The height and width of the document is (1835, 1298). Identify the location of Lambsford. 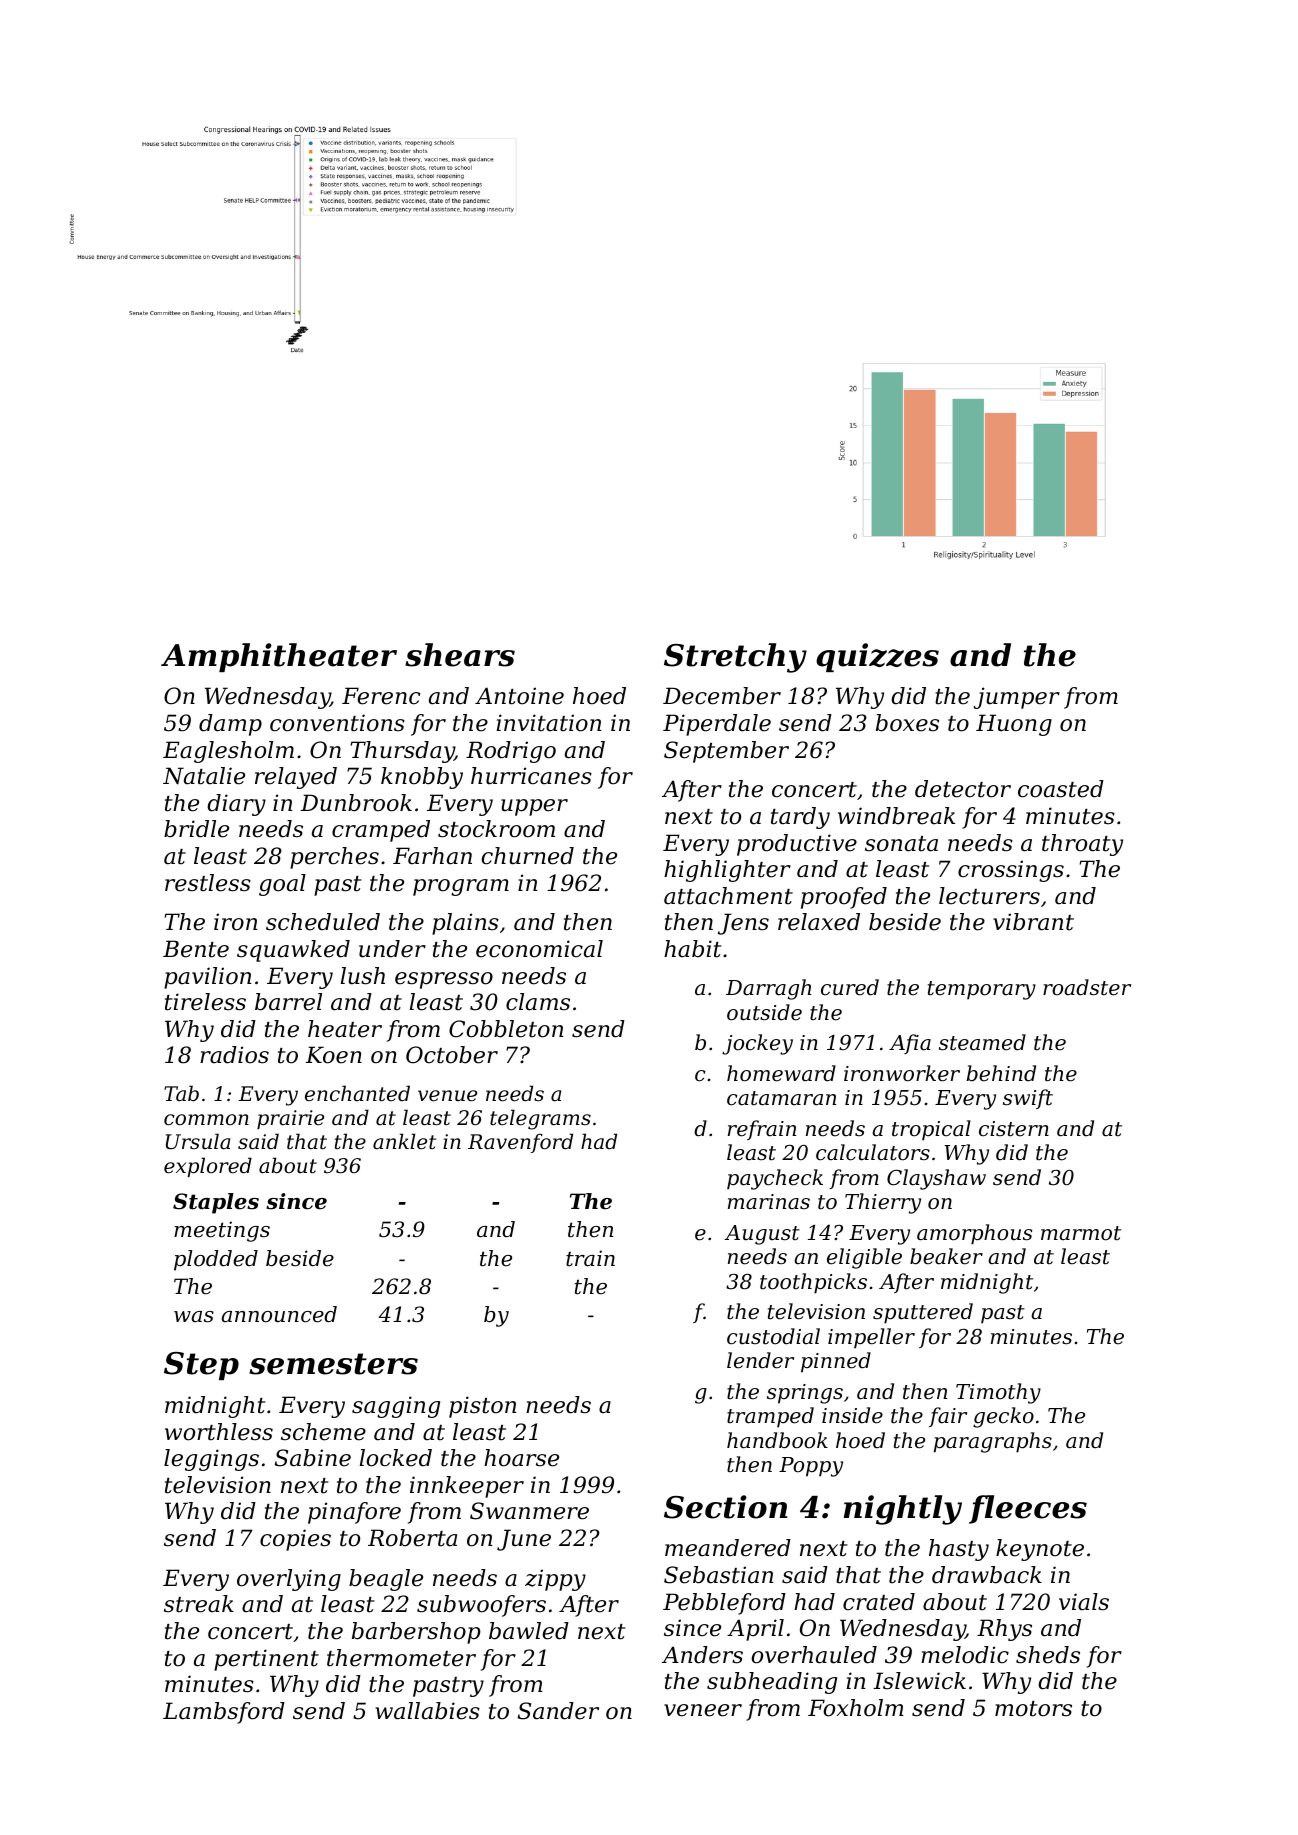
(224, 1713).
